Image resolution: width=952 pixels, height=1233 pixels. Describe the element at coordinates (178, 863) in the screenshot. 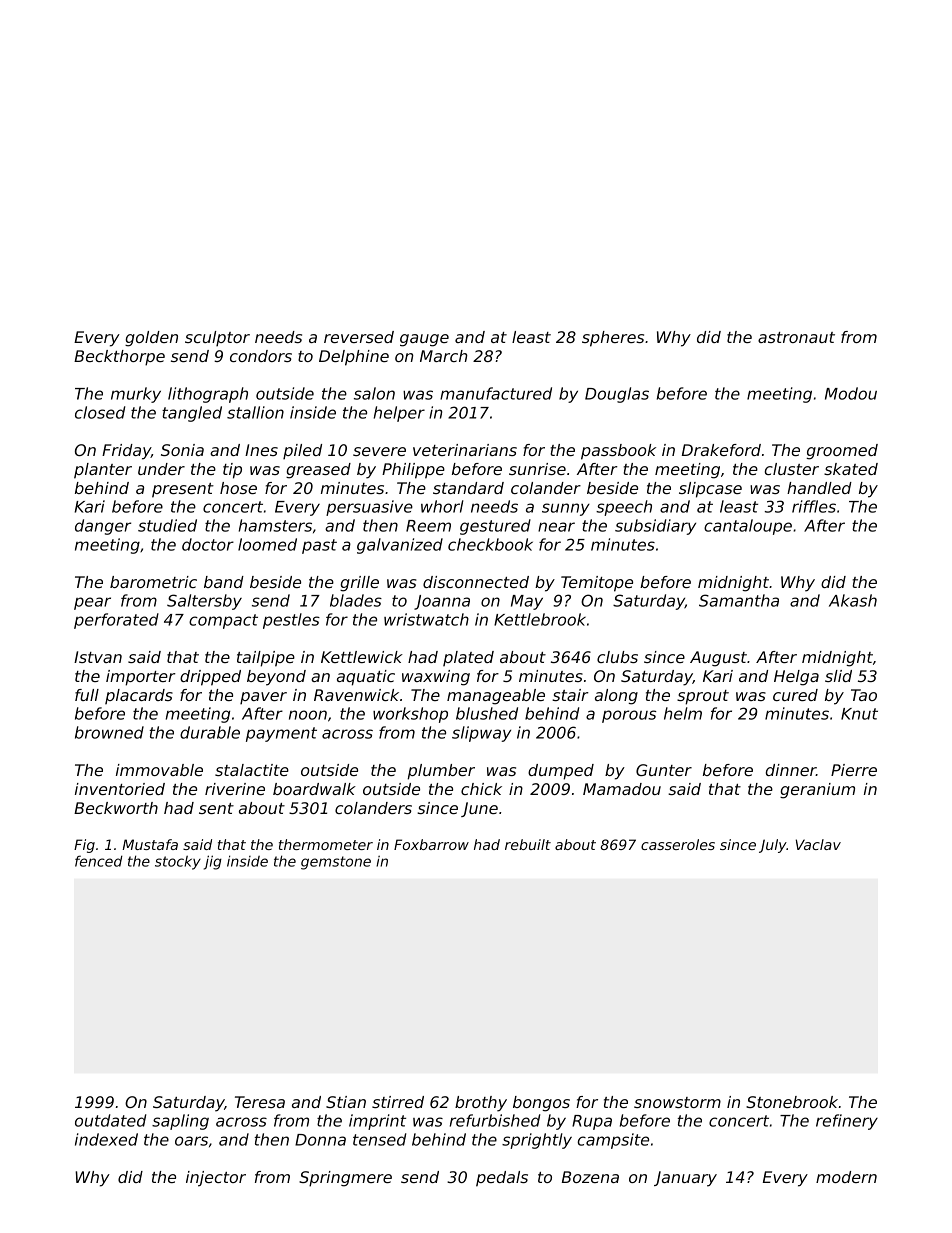

I see `stocky` at that location.
